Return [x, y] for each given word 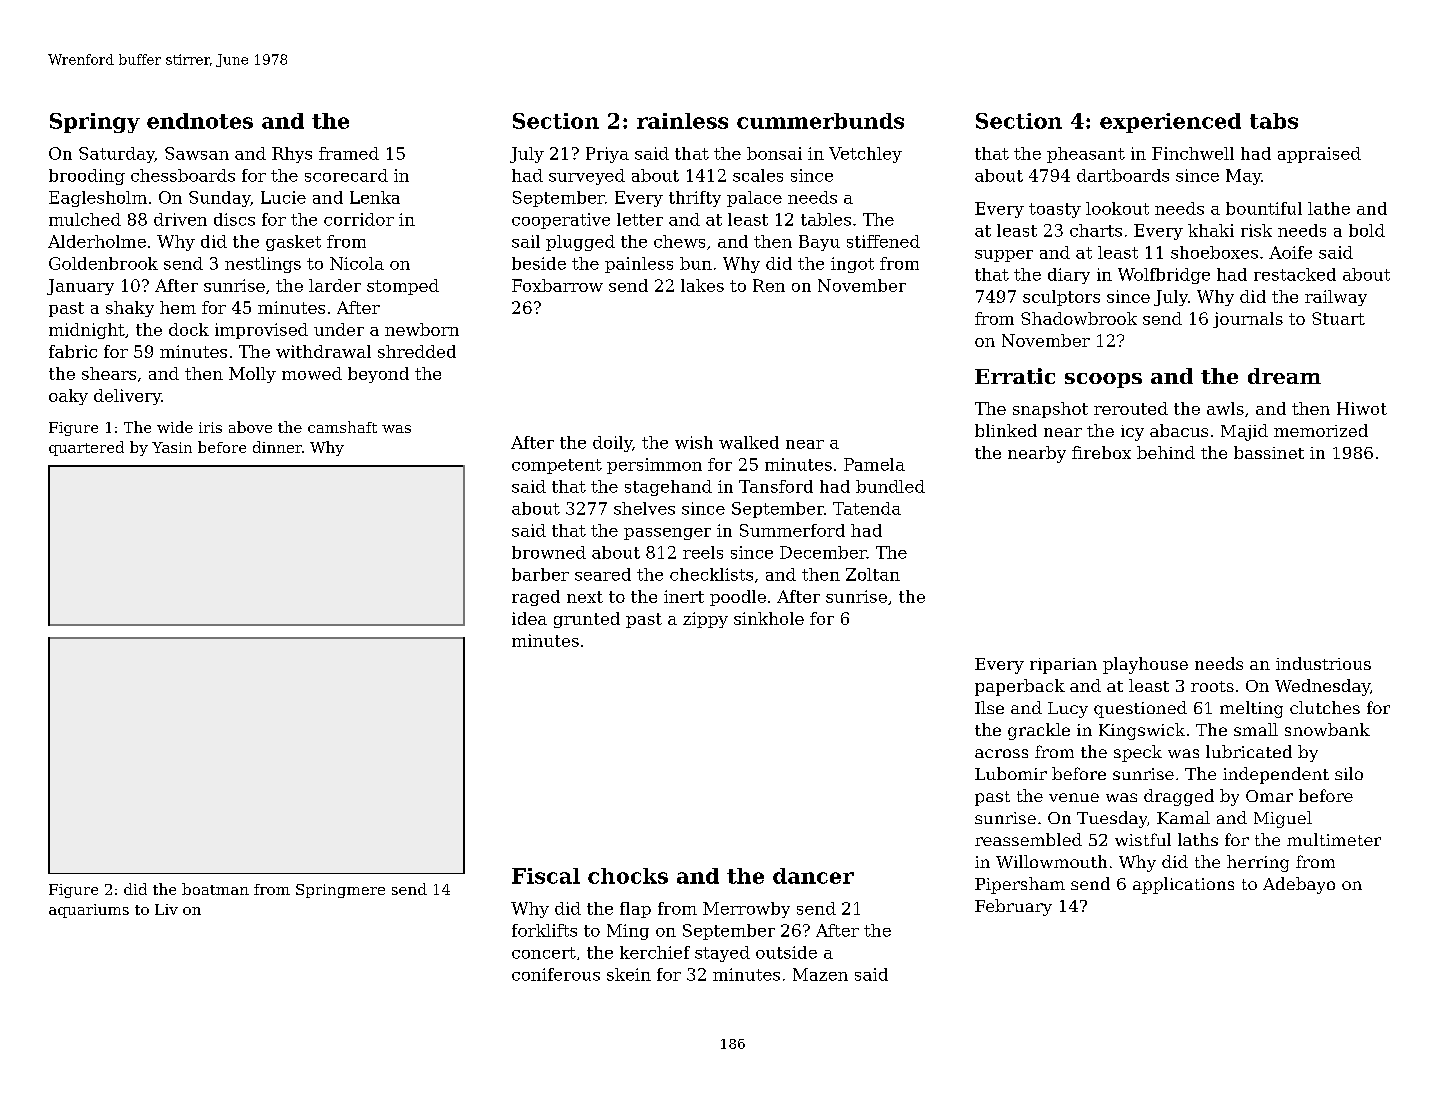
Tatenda [867, 508]
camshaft [342, 427]
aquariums [89, 911]
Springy [95, 123]
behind [1166, 452]
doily [612, 444]
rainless [682, 121]
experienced [1170, 123]
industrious [1323, 663]
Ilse [989, 707]
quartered [86, 448]
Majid [1244, 432]
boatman [215, 889]
